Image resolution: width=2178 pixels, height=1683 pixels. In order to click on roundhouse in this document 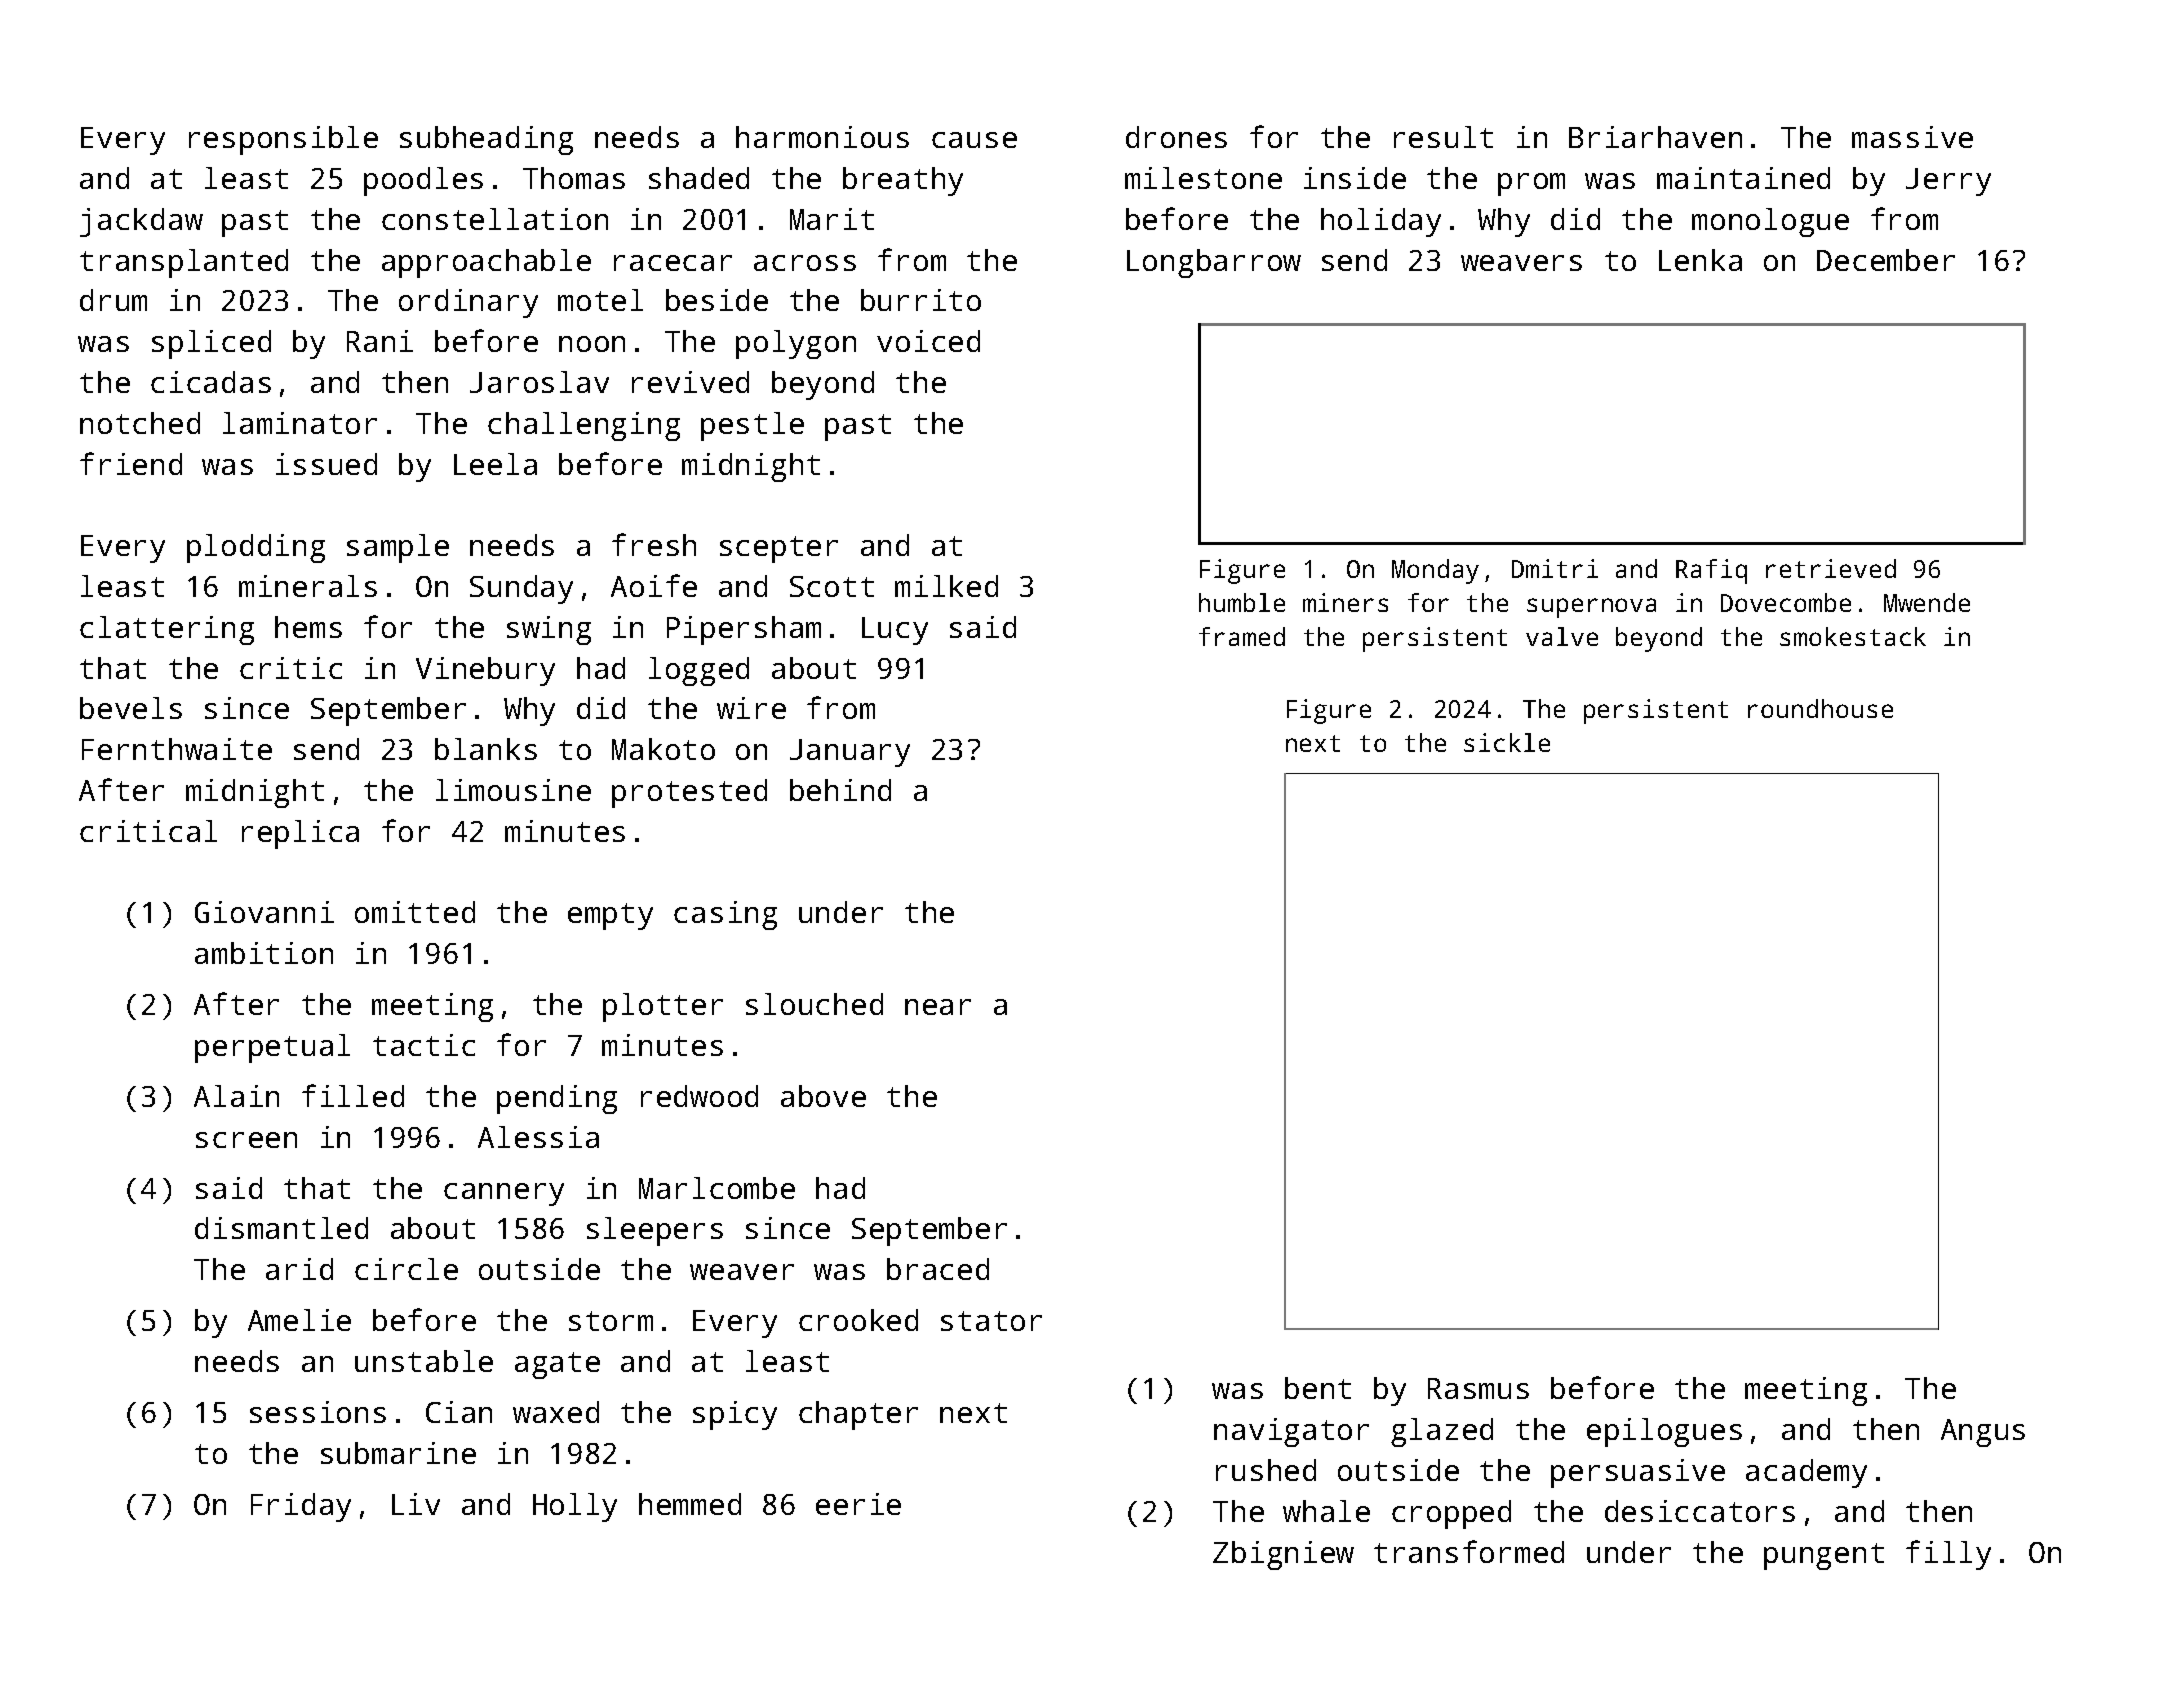, I will do `click(1820, 708)`.
